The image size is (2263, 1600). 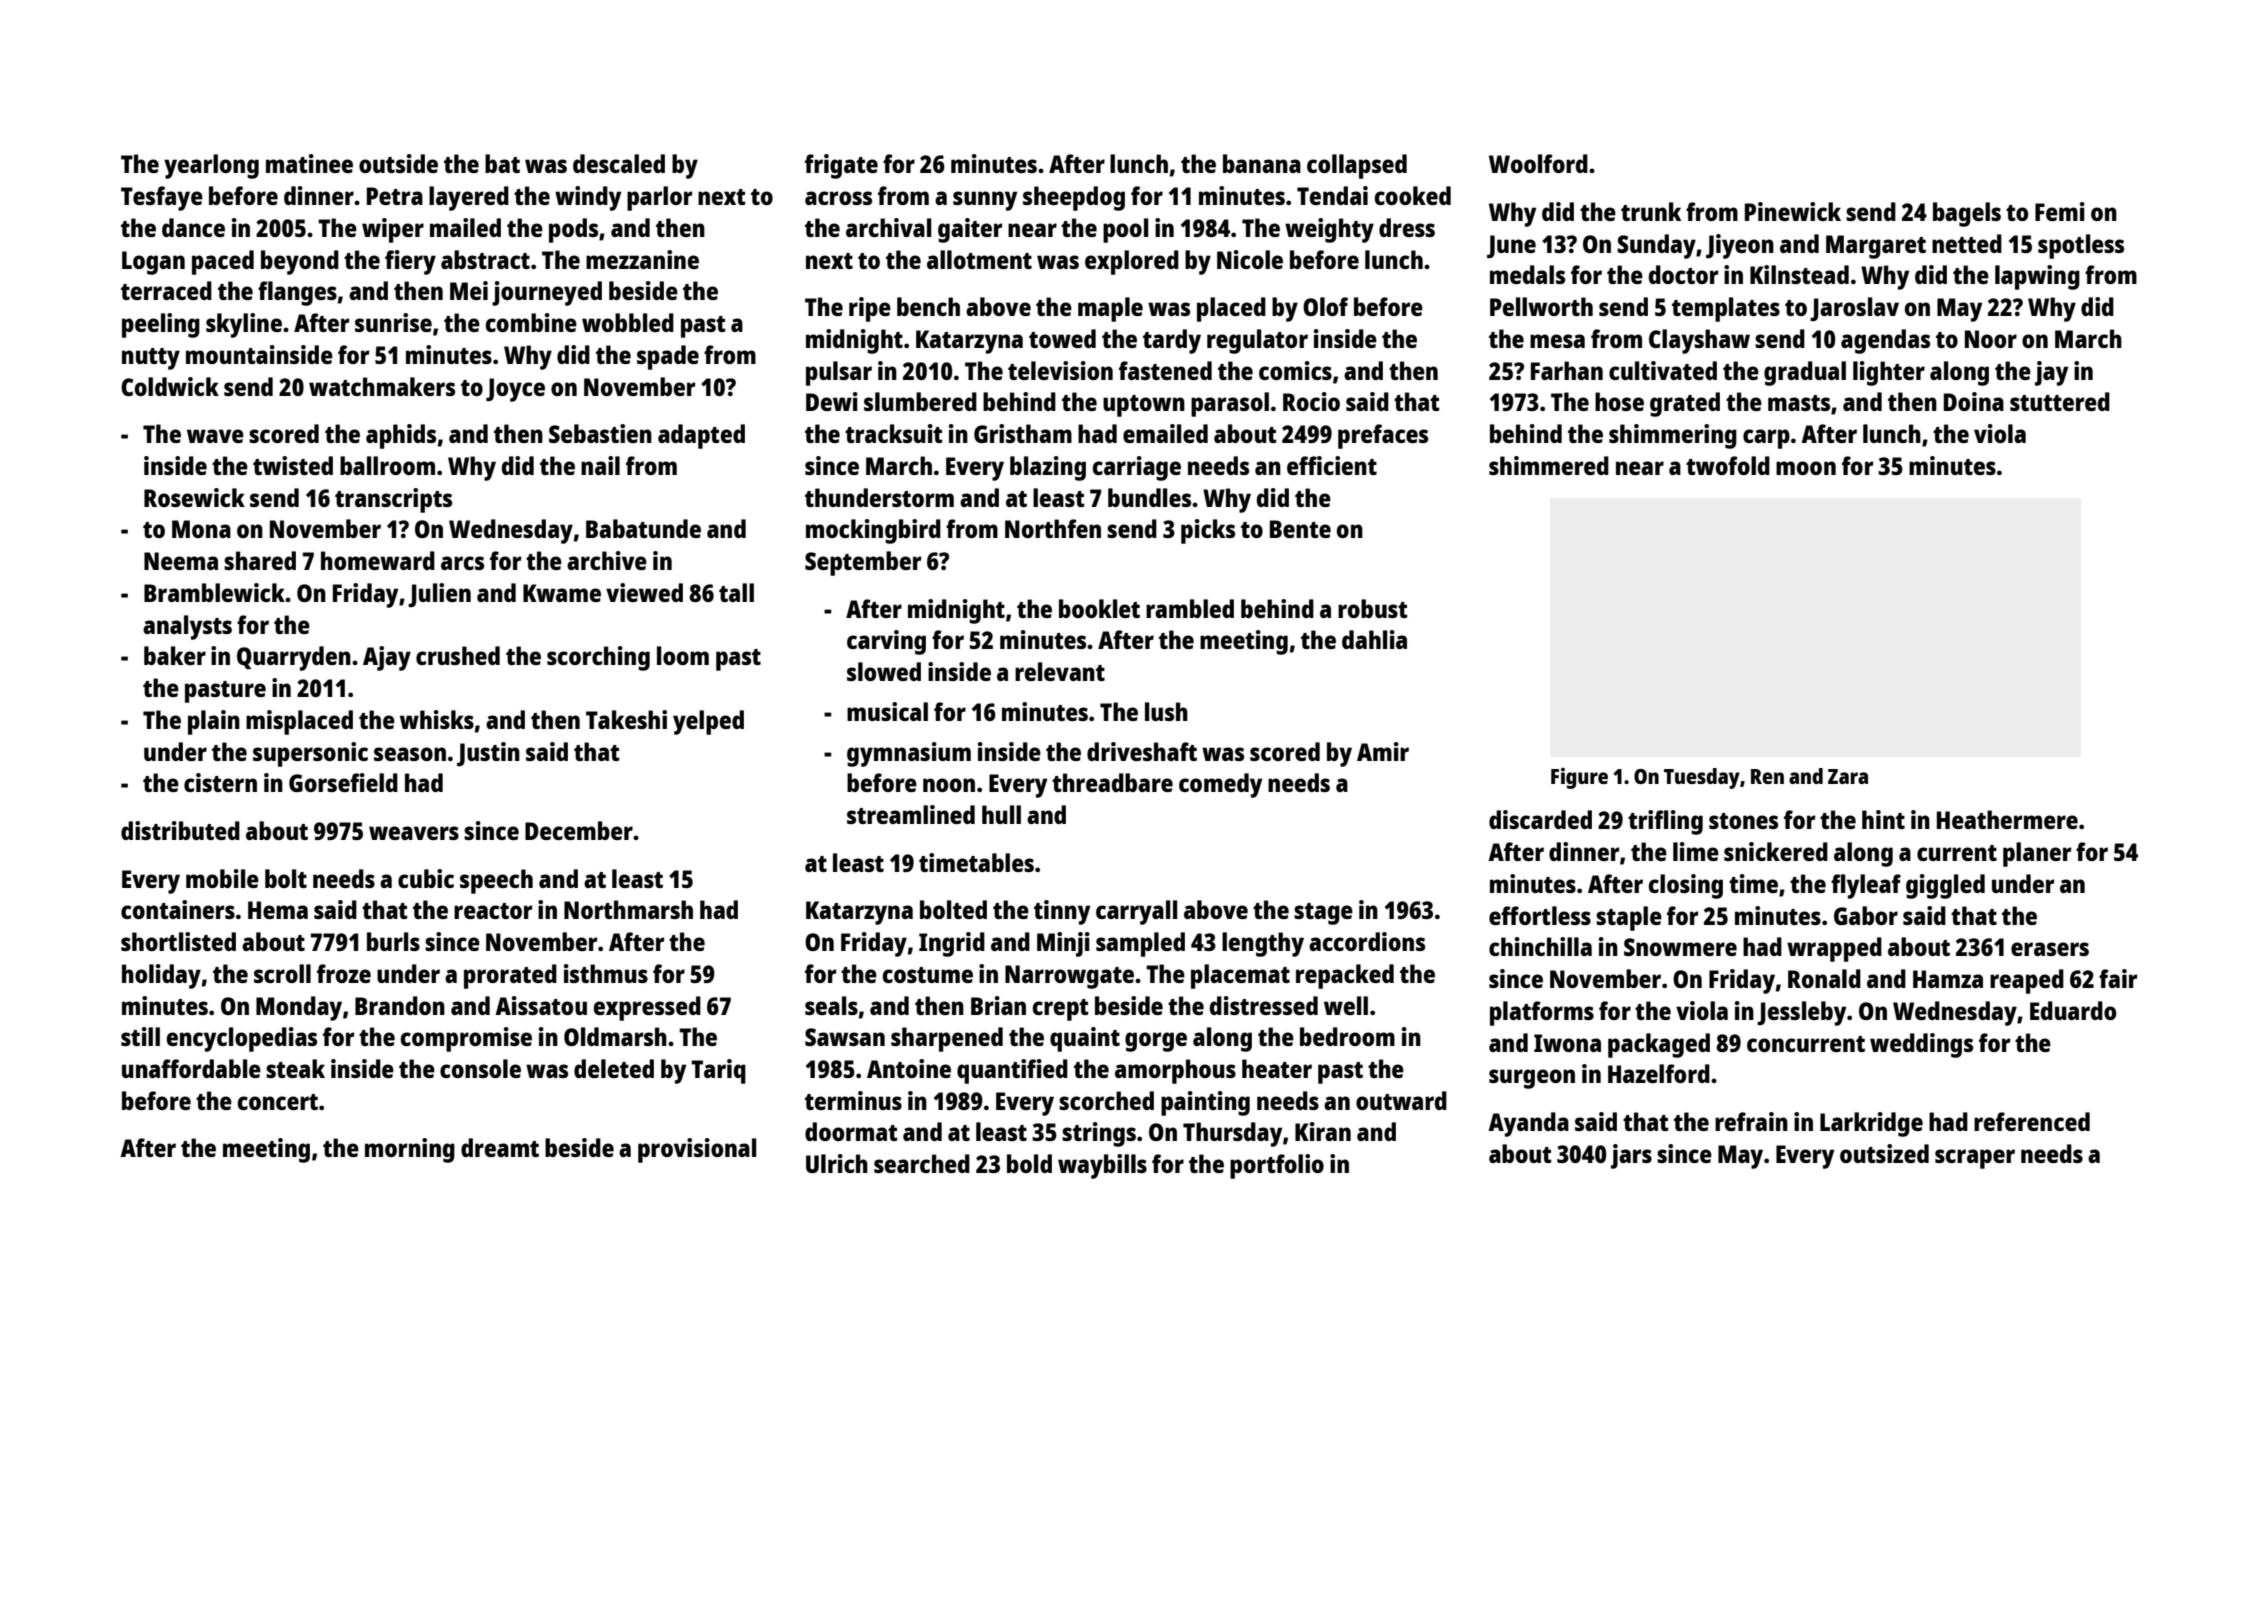 What do you see at coordinates (2073, 1010) in the screenshot?
I see `Eduardo` at bounding box center [2073, 1010].
